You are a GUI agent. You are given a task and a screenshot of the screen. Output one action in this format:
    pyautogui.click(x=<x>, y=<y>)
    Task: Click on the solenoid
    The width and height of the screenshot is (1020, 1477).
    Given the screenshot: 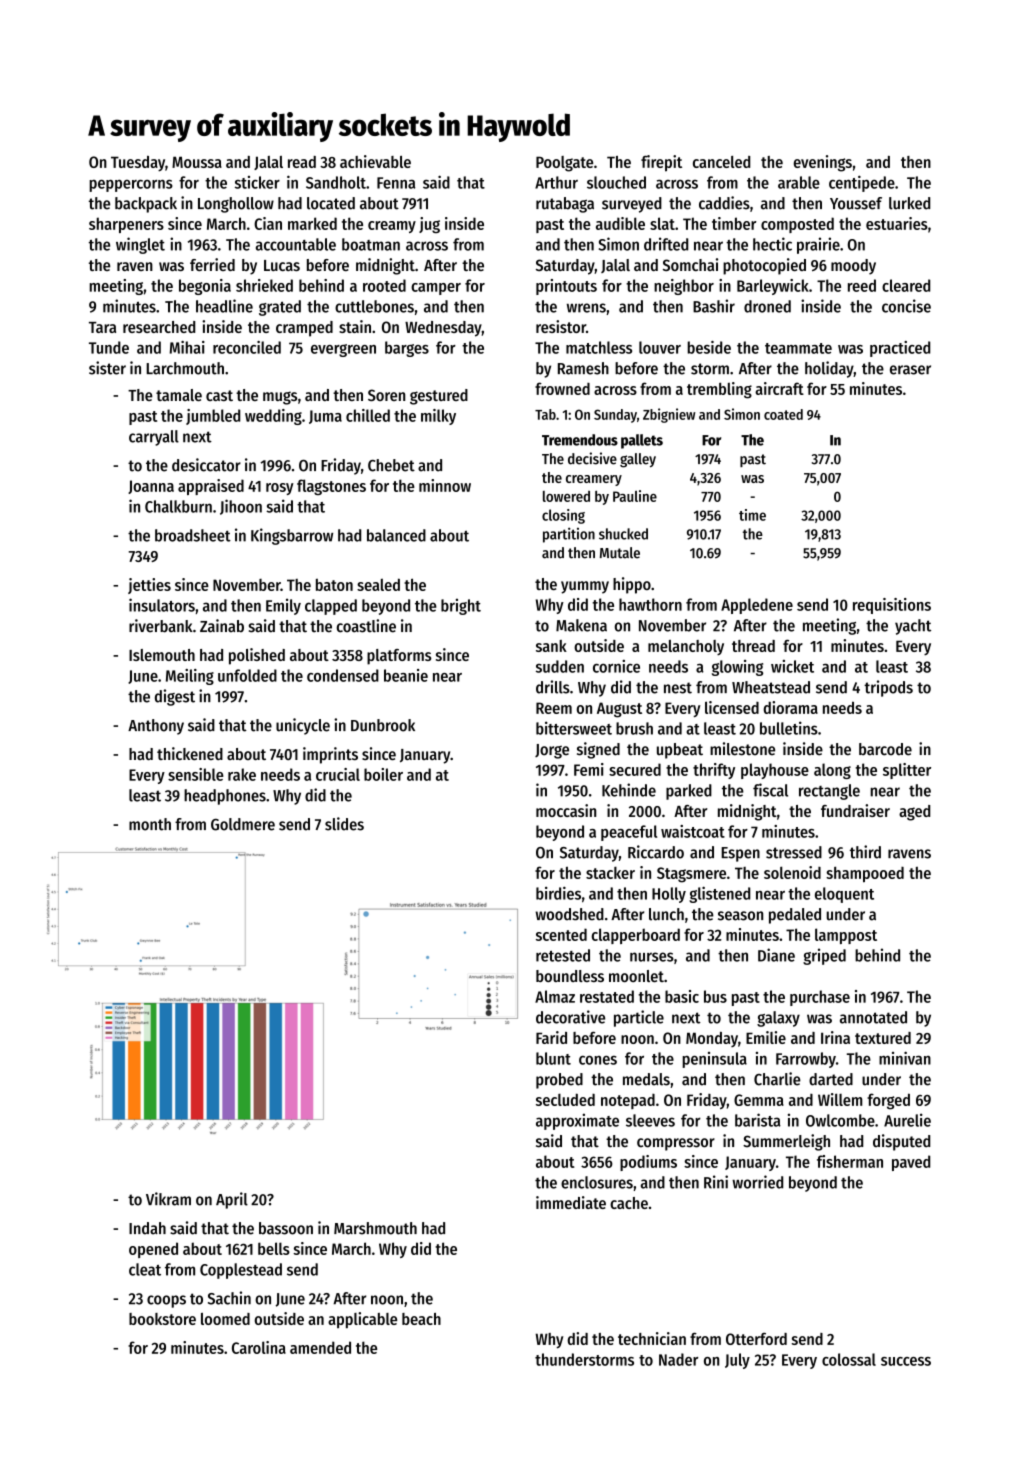 What is the action you would take?
    pyautogui.click(x=792, y=872)
